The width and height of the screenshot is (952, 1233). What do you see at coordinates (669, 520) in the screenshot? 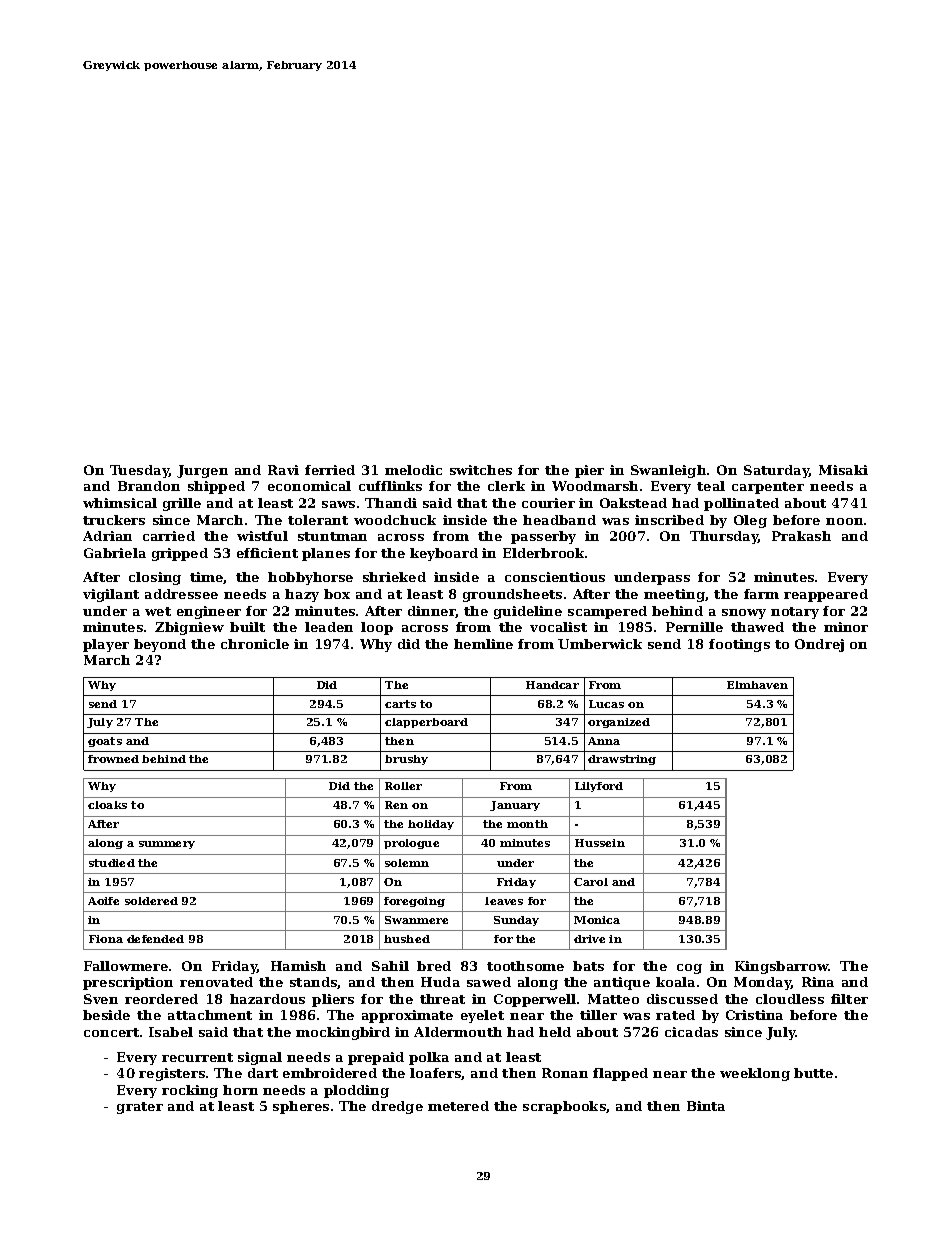
I see `inscribed` at bounding box center [669, 520].
